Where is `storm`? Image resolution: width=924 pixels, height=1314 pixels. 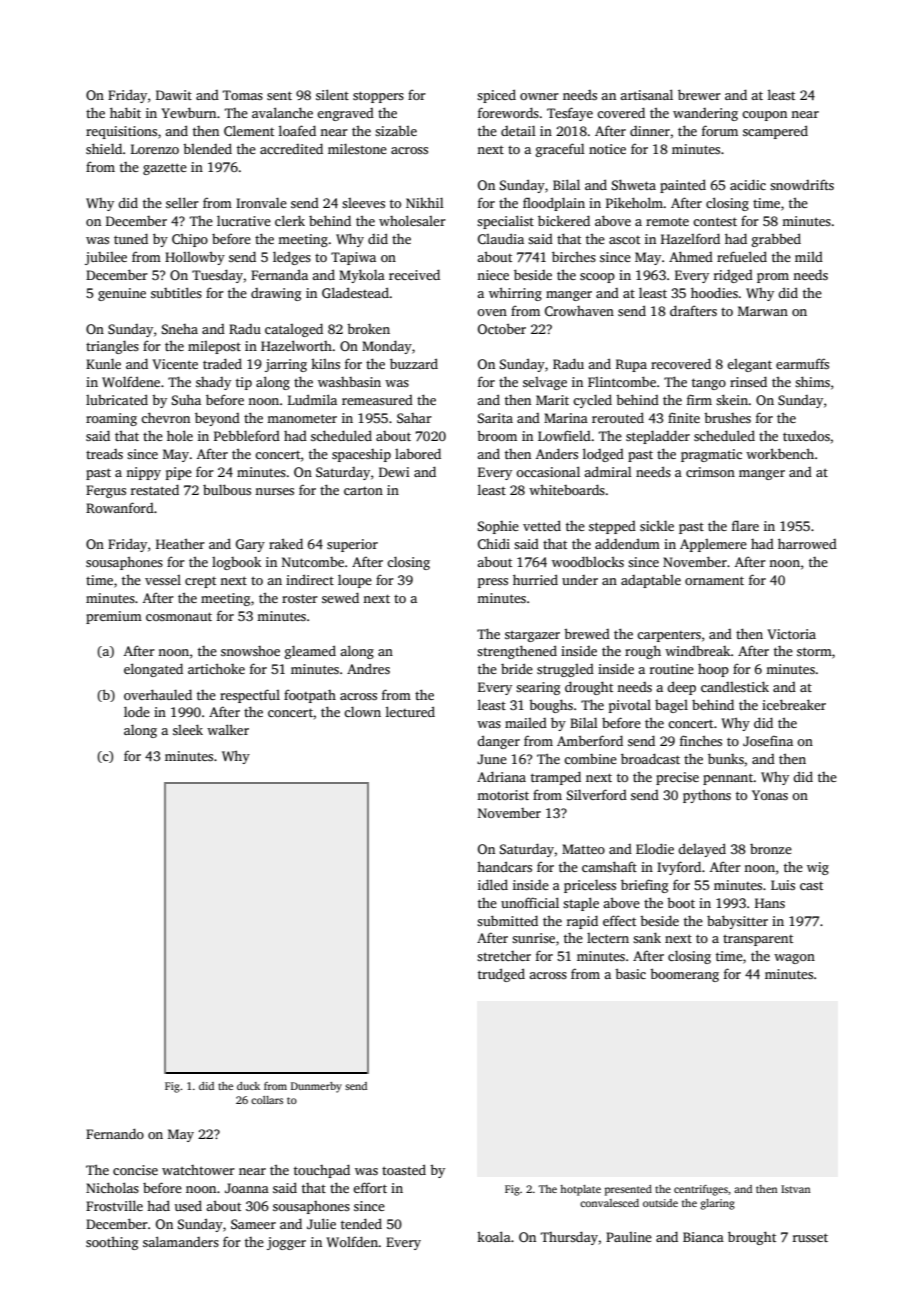 storm is located at coordinates (814, 651).
